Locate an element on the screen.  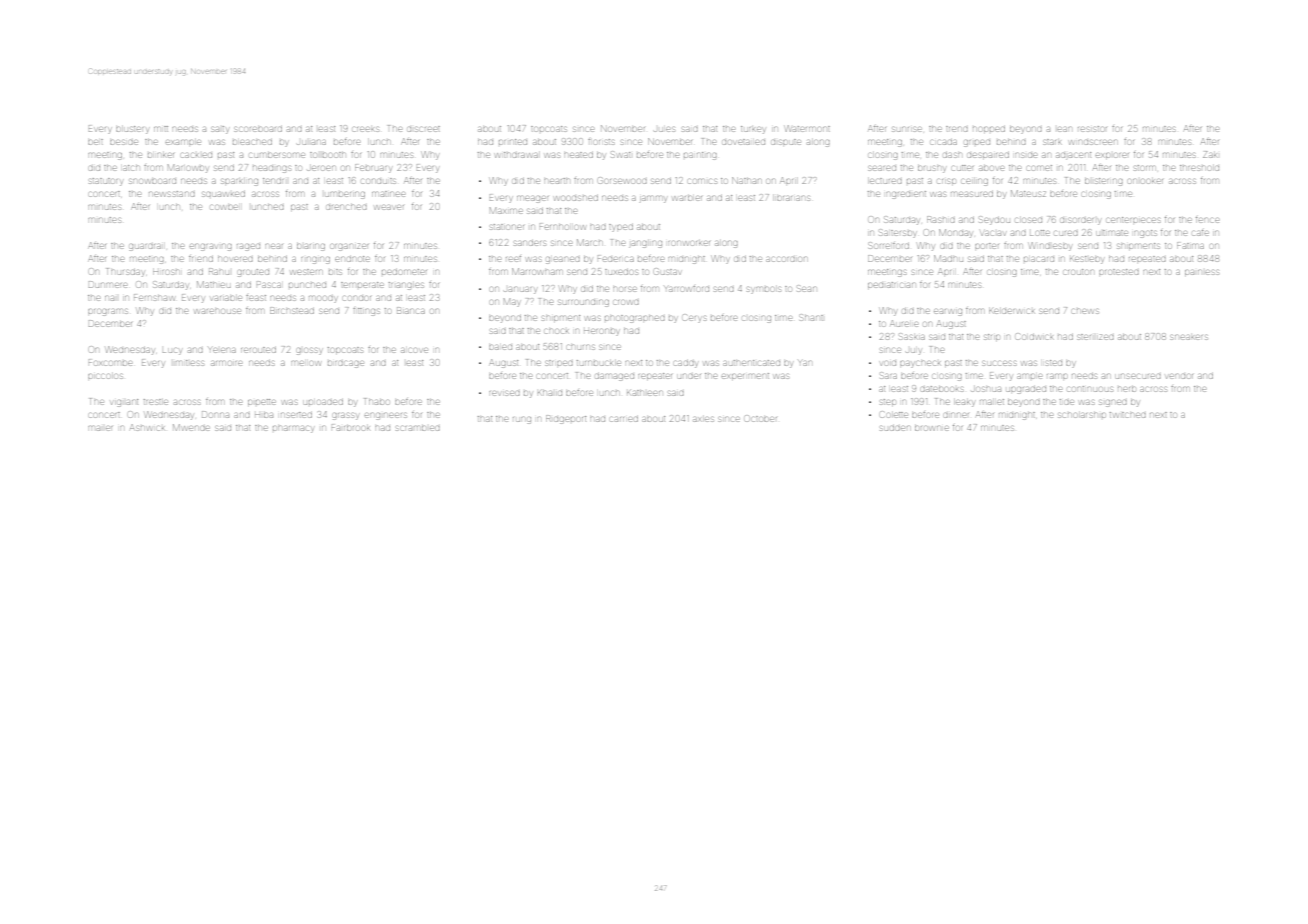
Rashid is located at coordinates (941, 219).
